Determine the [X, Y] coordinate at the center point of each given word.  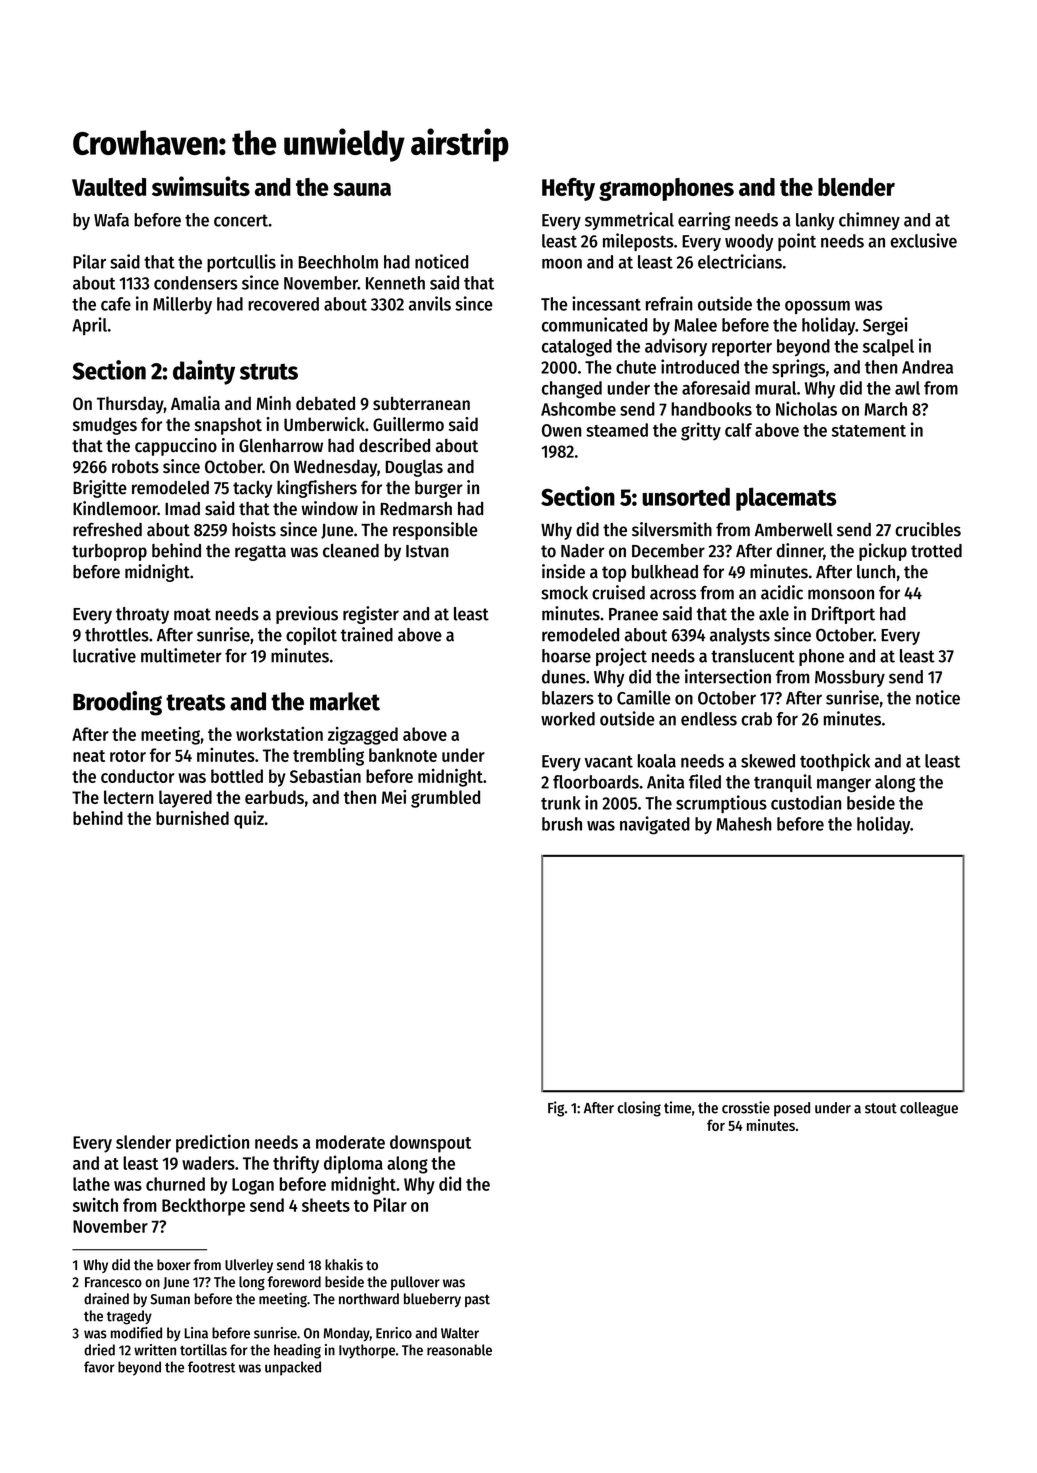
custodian [806, 802]
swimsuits [201, 186]
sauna [362, 189]
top [614, 574]
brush [562, 824]
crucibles [928, 529]
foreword [294, 1282]
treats [196, 702]
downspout [430, 1144]
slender [143, 1142]
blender [856, 187]
